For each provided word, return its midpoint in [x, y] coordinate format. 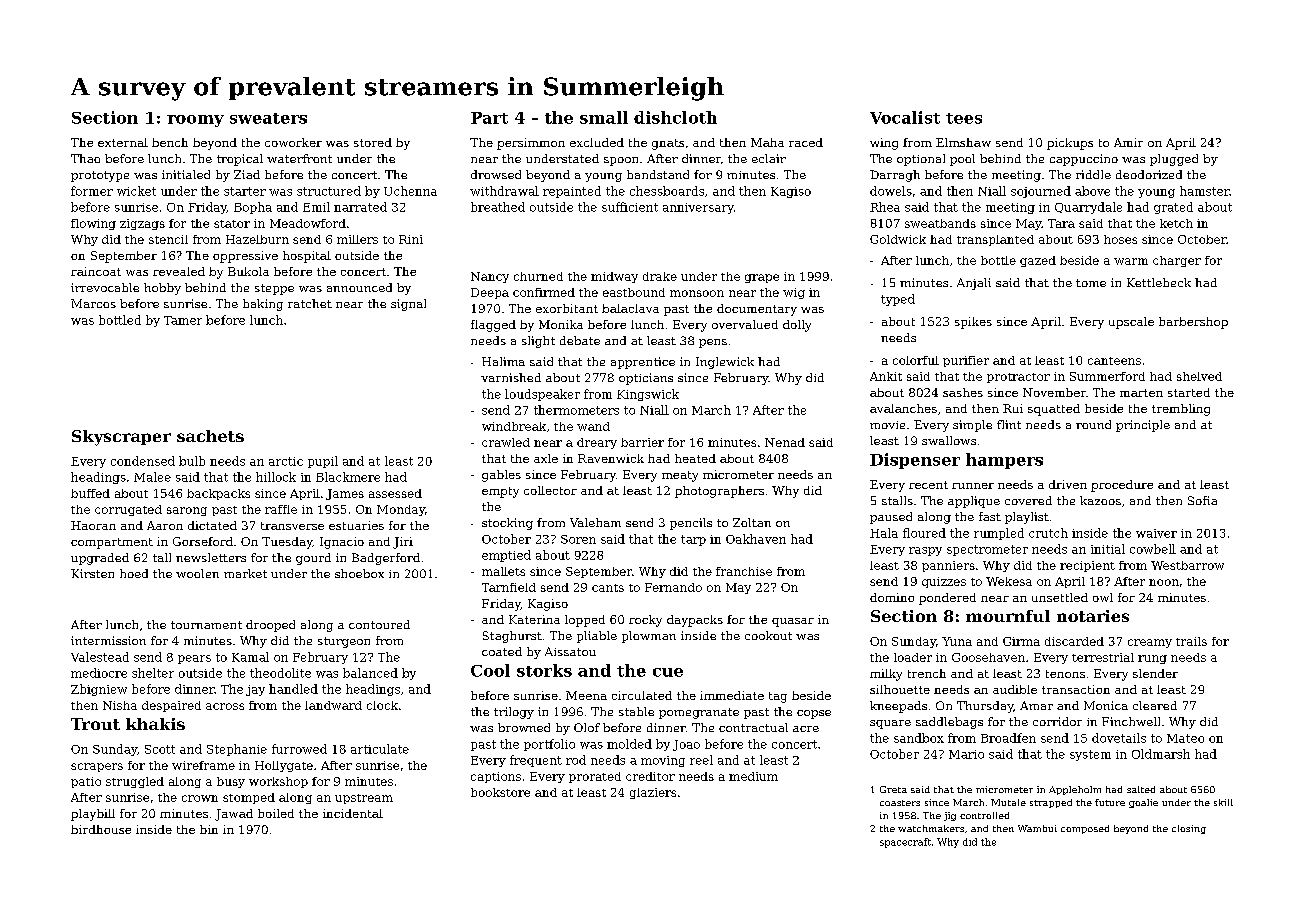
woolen [197, 573]
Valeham [595, 522]
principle [1143, 426]
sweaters [268, 118]
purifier [966, 361]
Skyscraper [121, 438]
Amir [1128, 142]
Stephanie [237, 750]
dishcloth [675, 117]
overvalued [745, 324]
